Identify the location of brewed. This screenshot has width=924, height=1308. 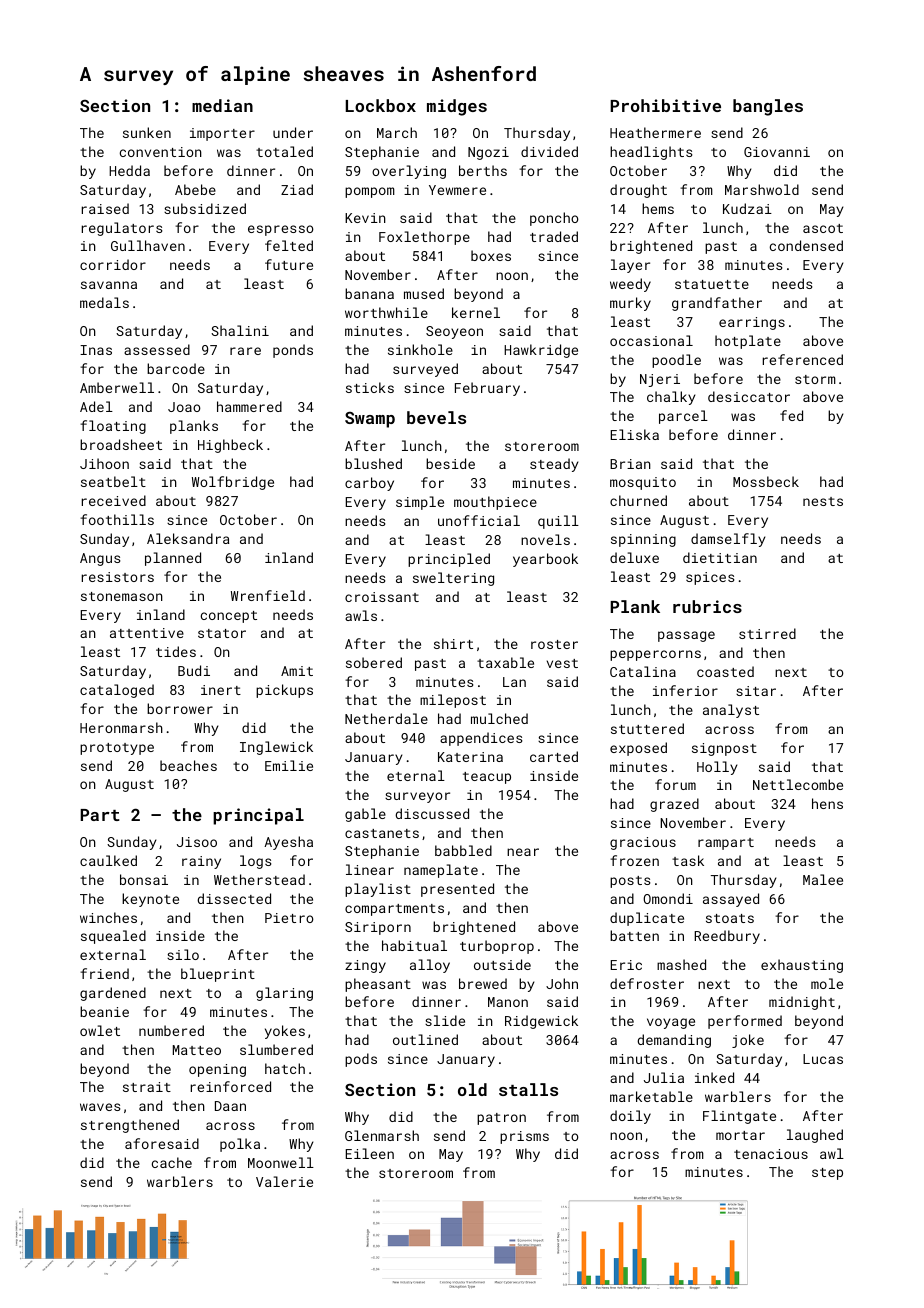
(483, 983).
